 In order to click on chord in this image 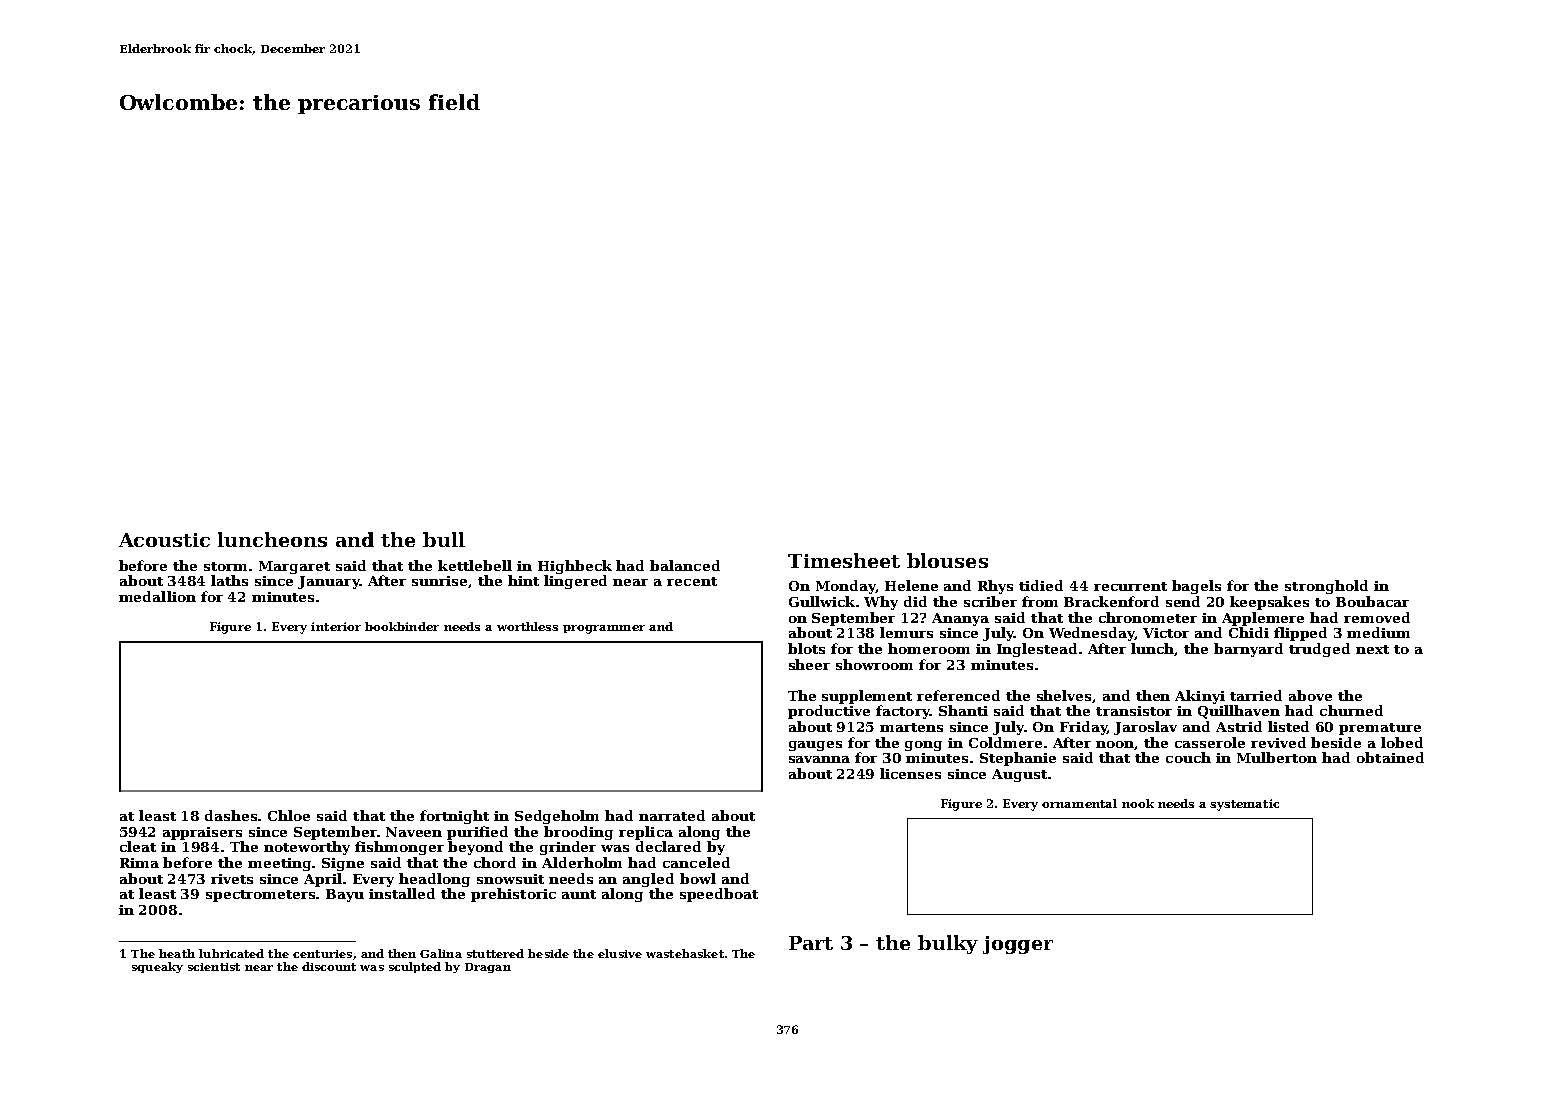, I will do `click(495, 862)`.
